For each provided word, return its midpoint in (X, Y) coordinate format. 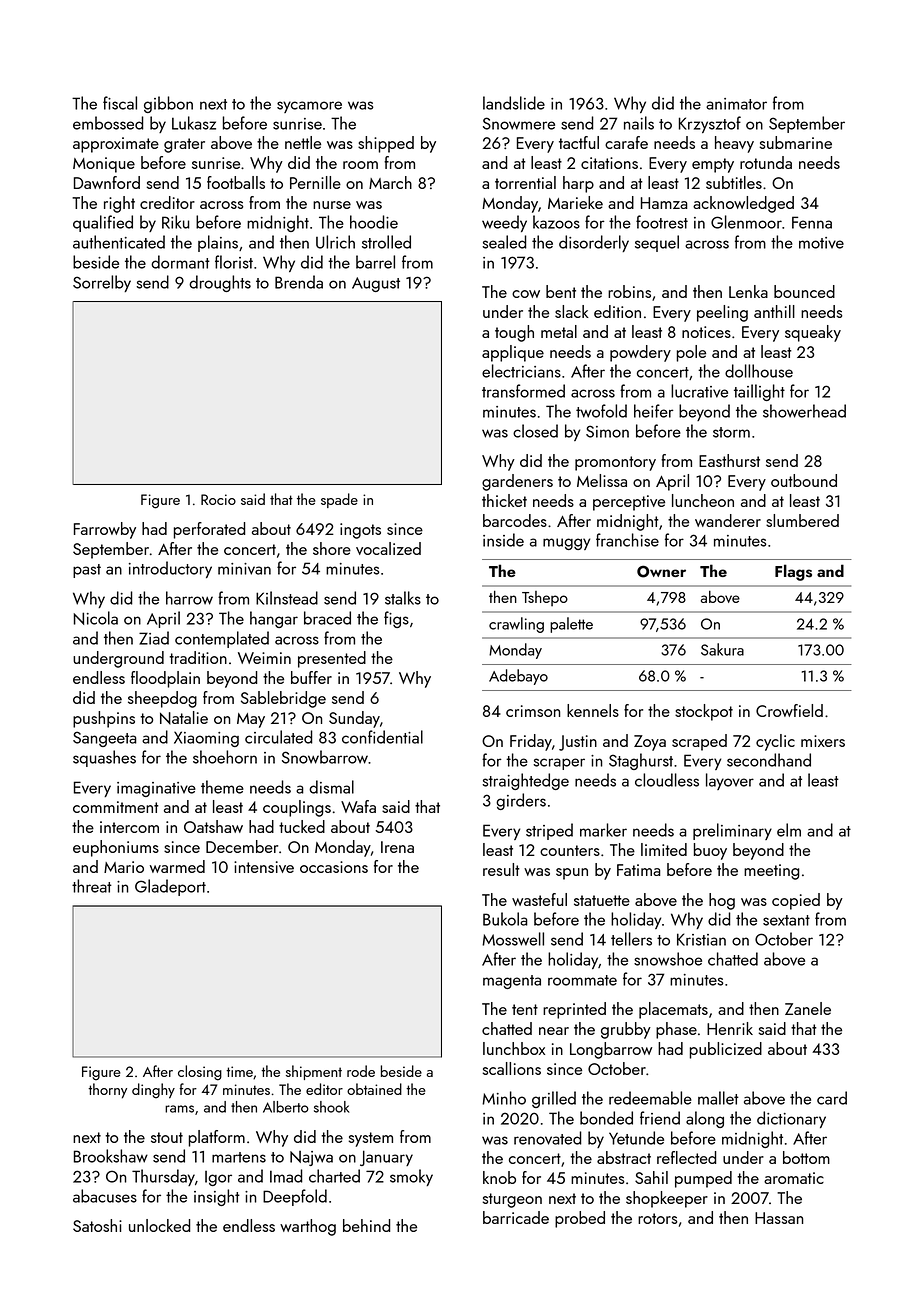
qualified (103, 223)
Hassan (779, 1218)
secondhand (769, 760)
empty (713, 165)
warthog (308, 1227)
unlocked (159, 1225)
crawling (516, 625)
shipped (386, 144)
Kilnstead (287, 598)
